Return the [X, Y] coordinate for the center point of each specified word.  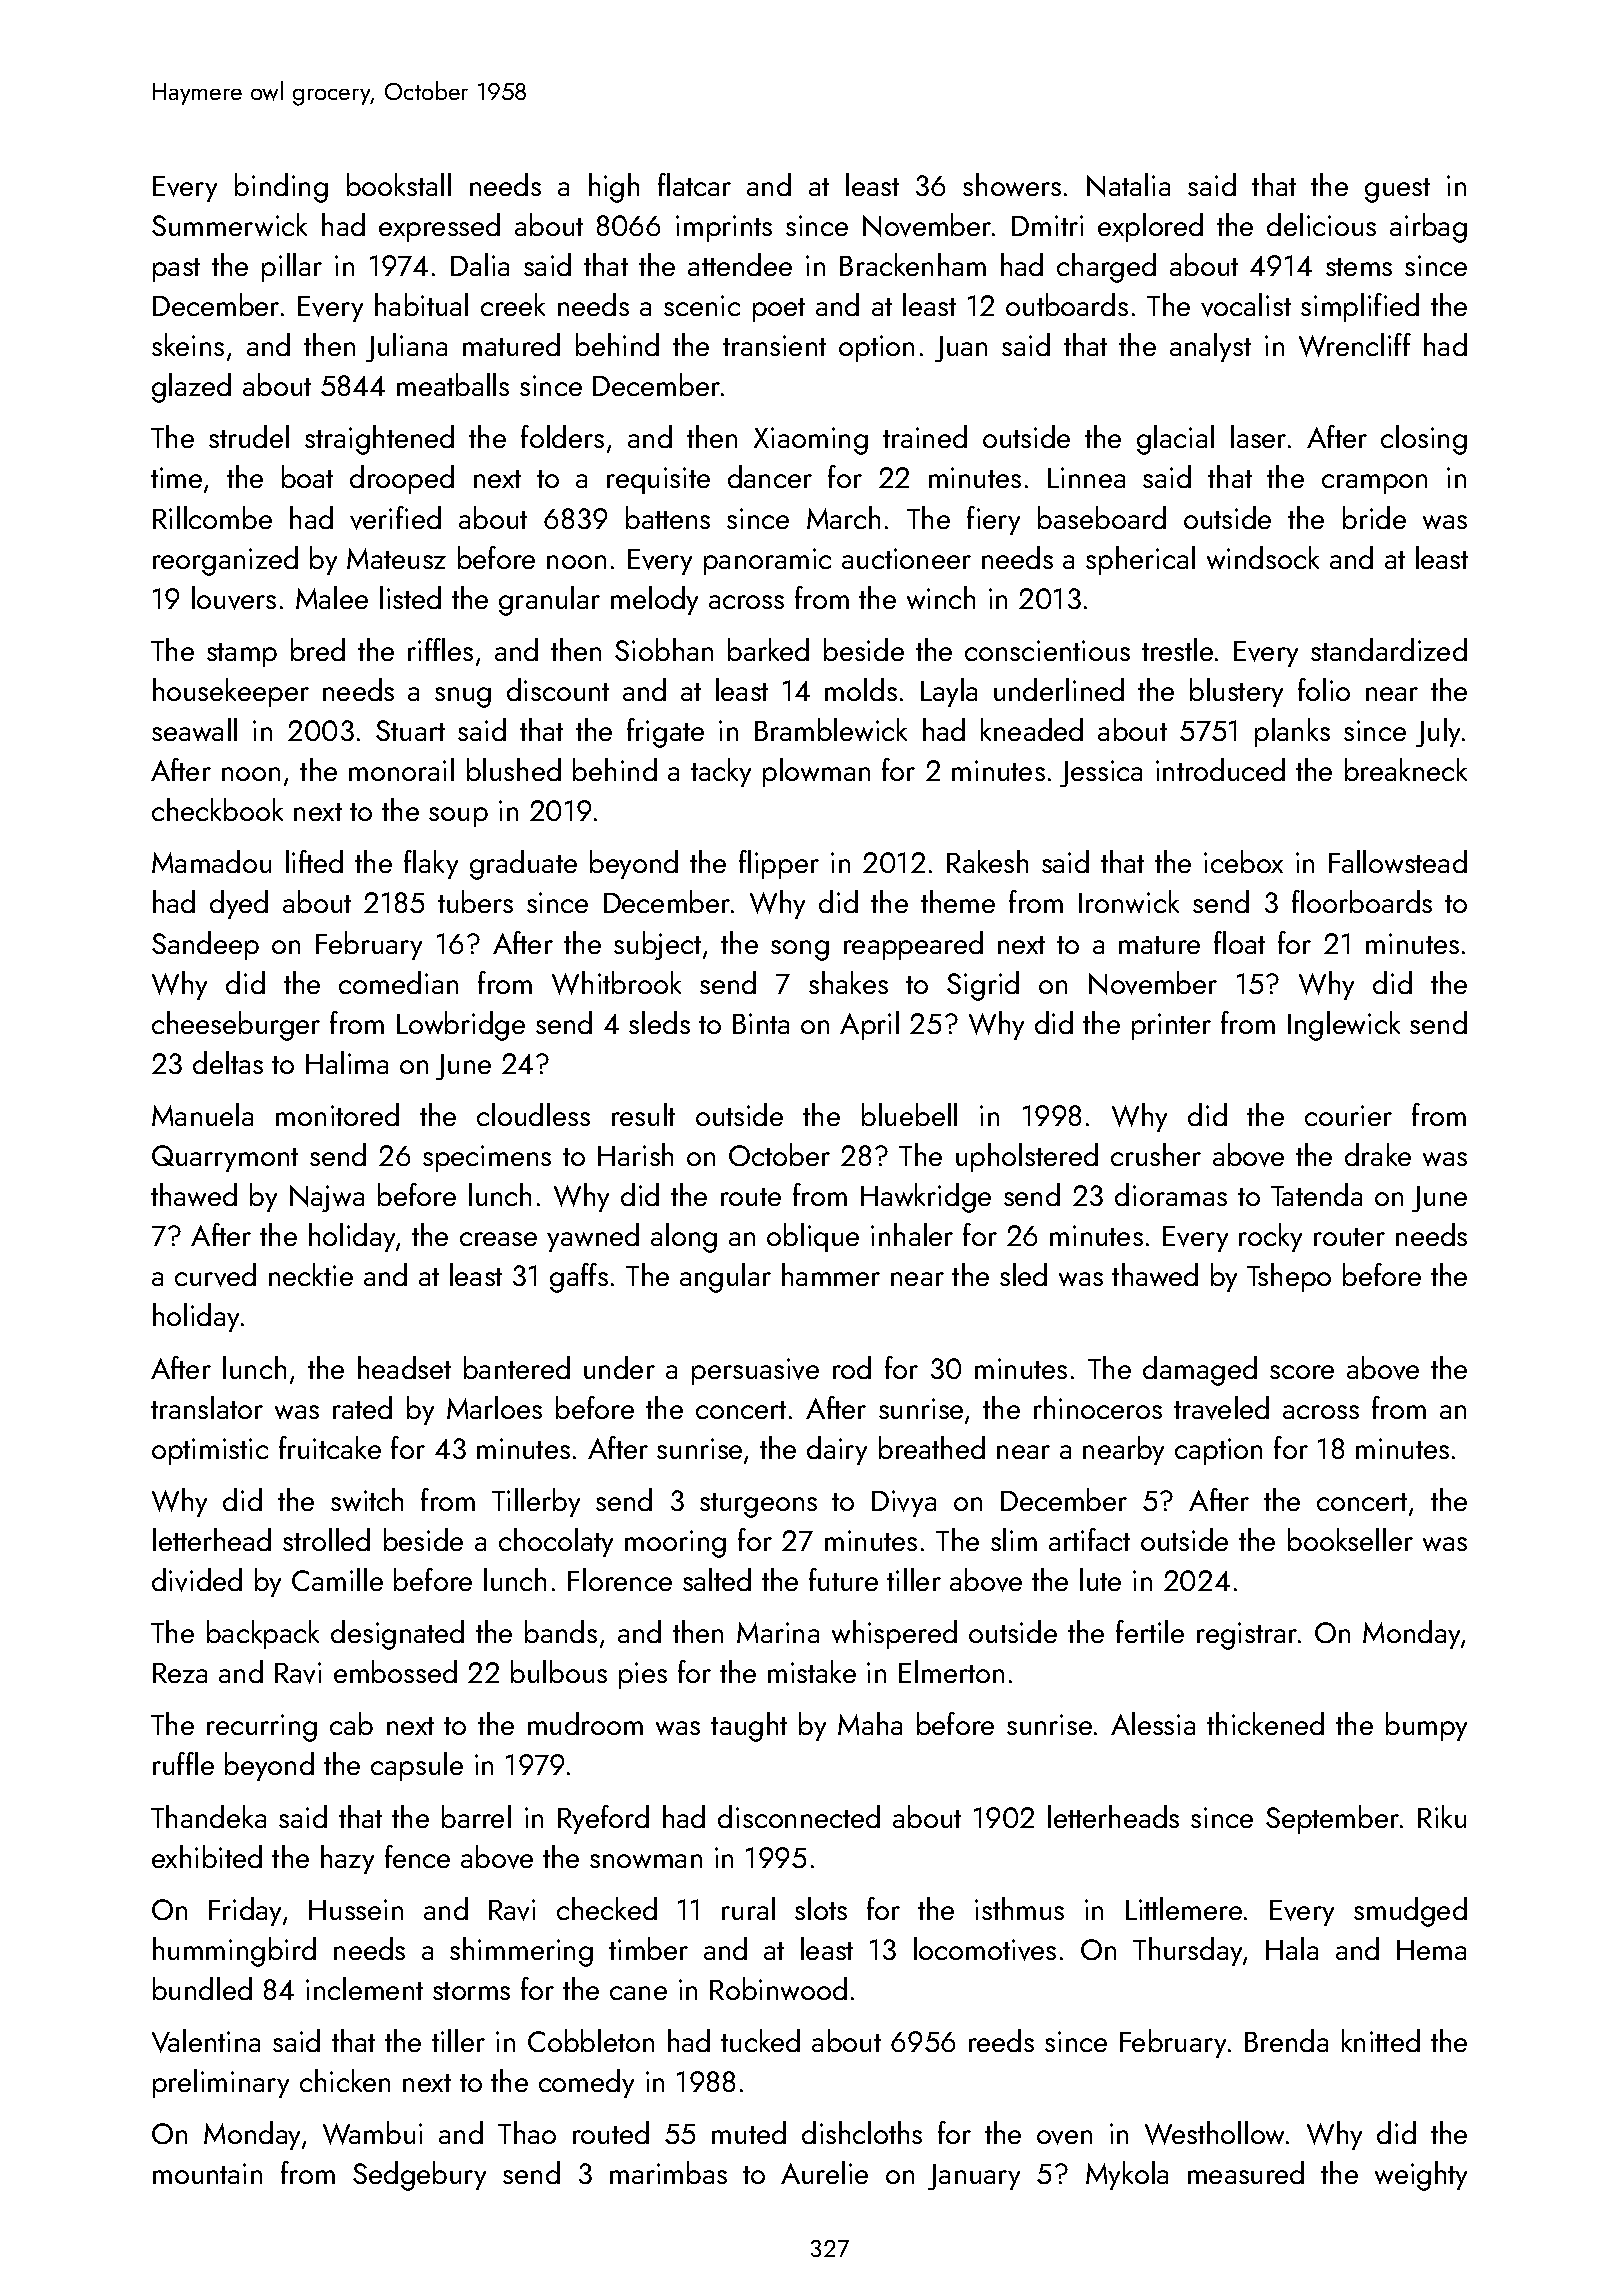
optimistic [210, 1451]
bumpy [1426, 1726]
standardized [1389, 649]
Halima [347, 1062]
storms [471, 1991]
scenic [702, 305]
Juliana [406, 347]
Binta [761, 1023]
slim [1014, 1539]
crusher [1156, 1154]
